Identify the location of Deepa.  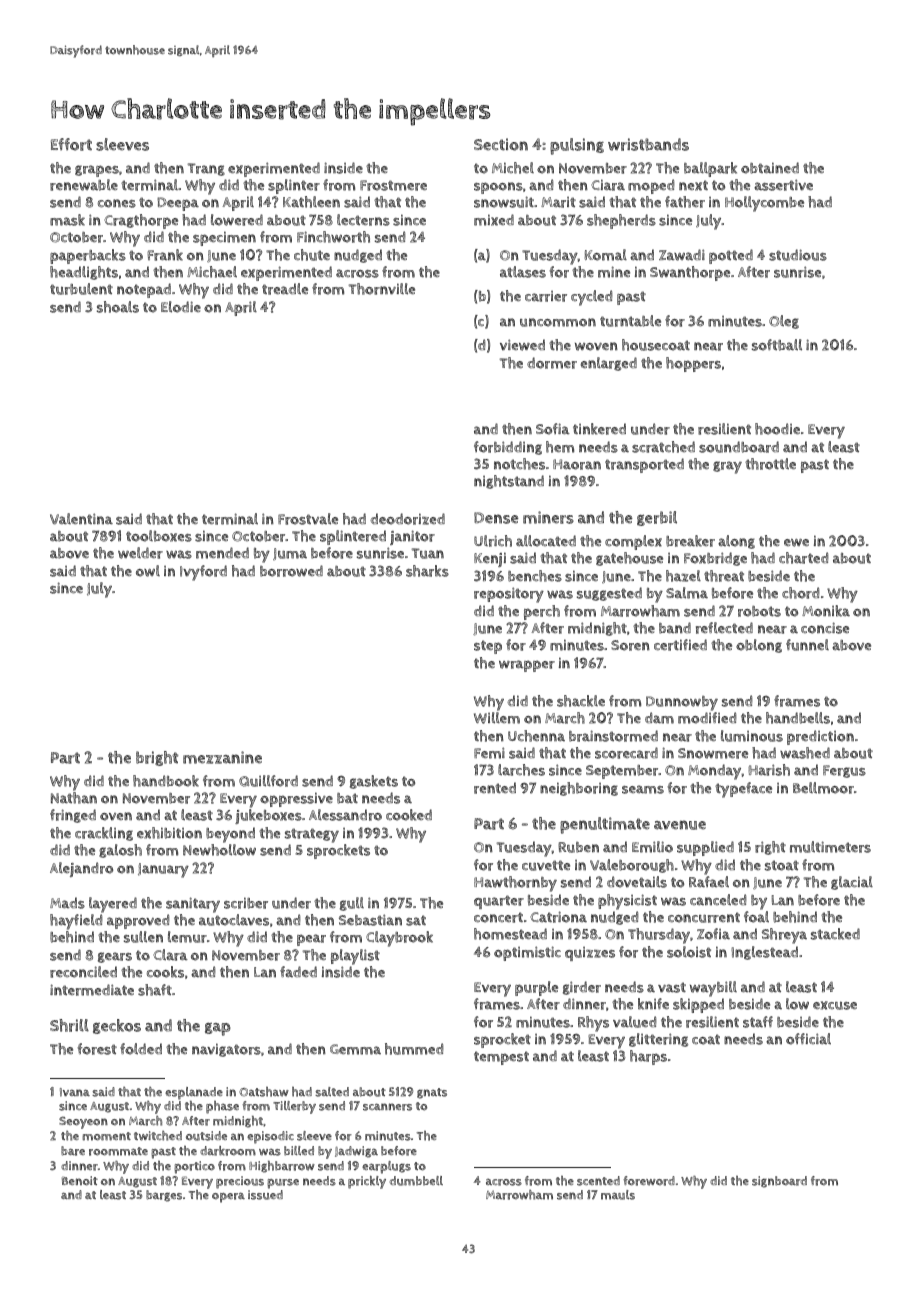
(178, 204).
